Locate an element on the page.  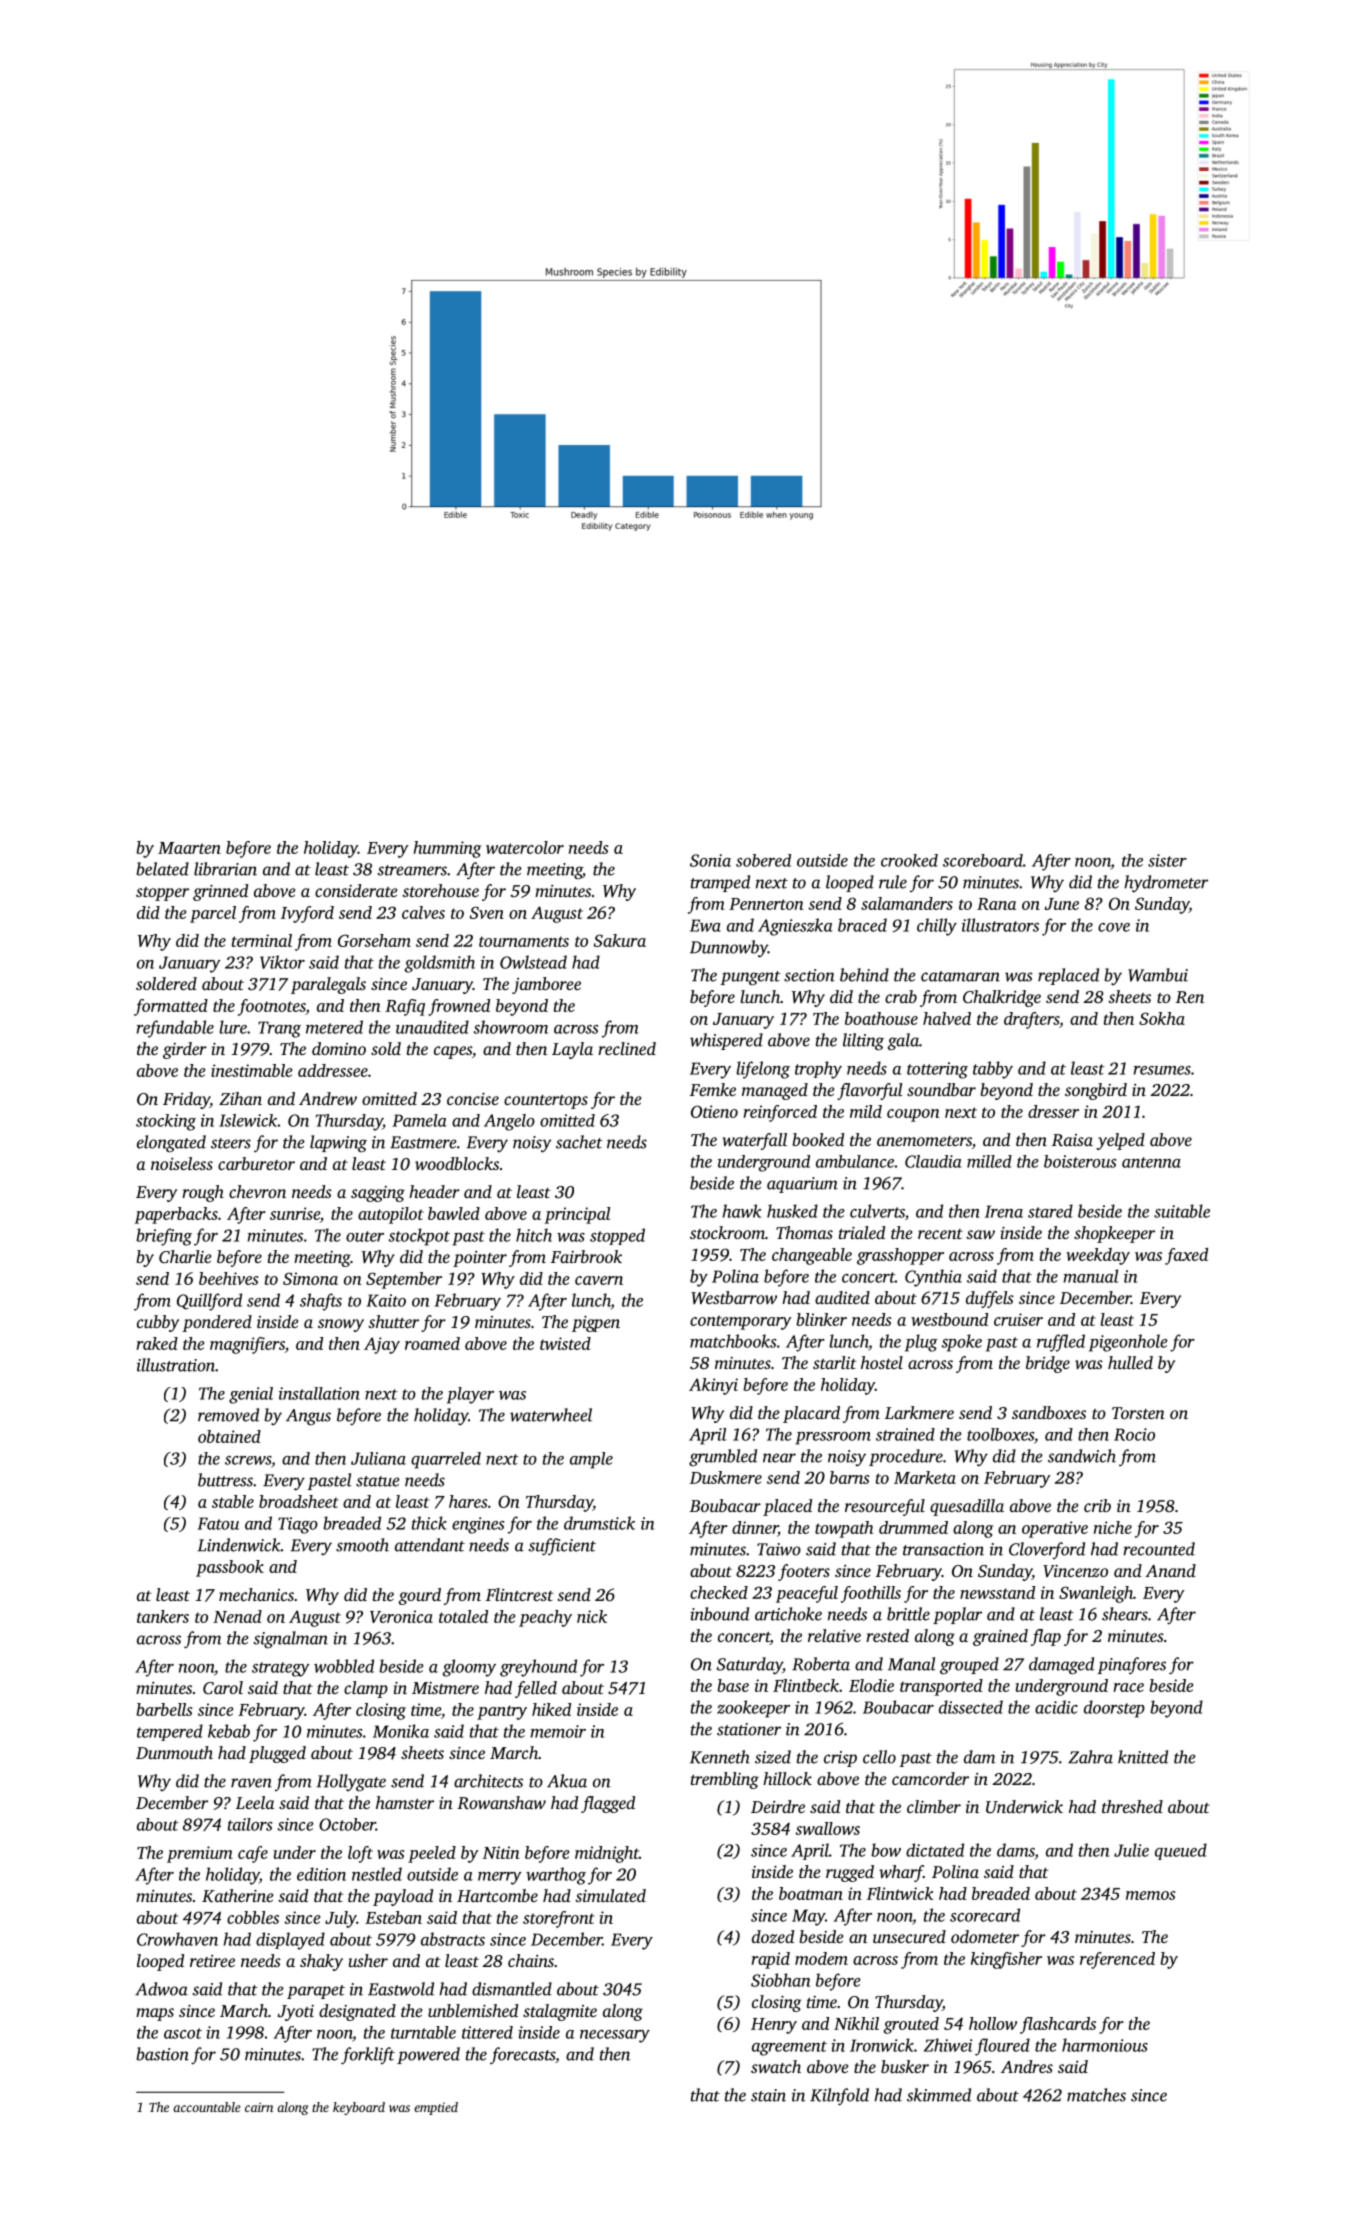
Rafiq is located at coordinates (405, 1007).
